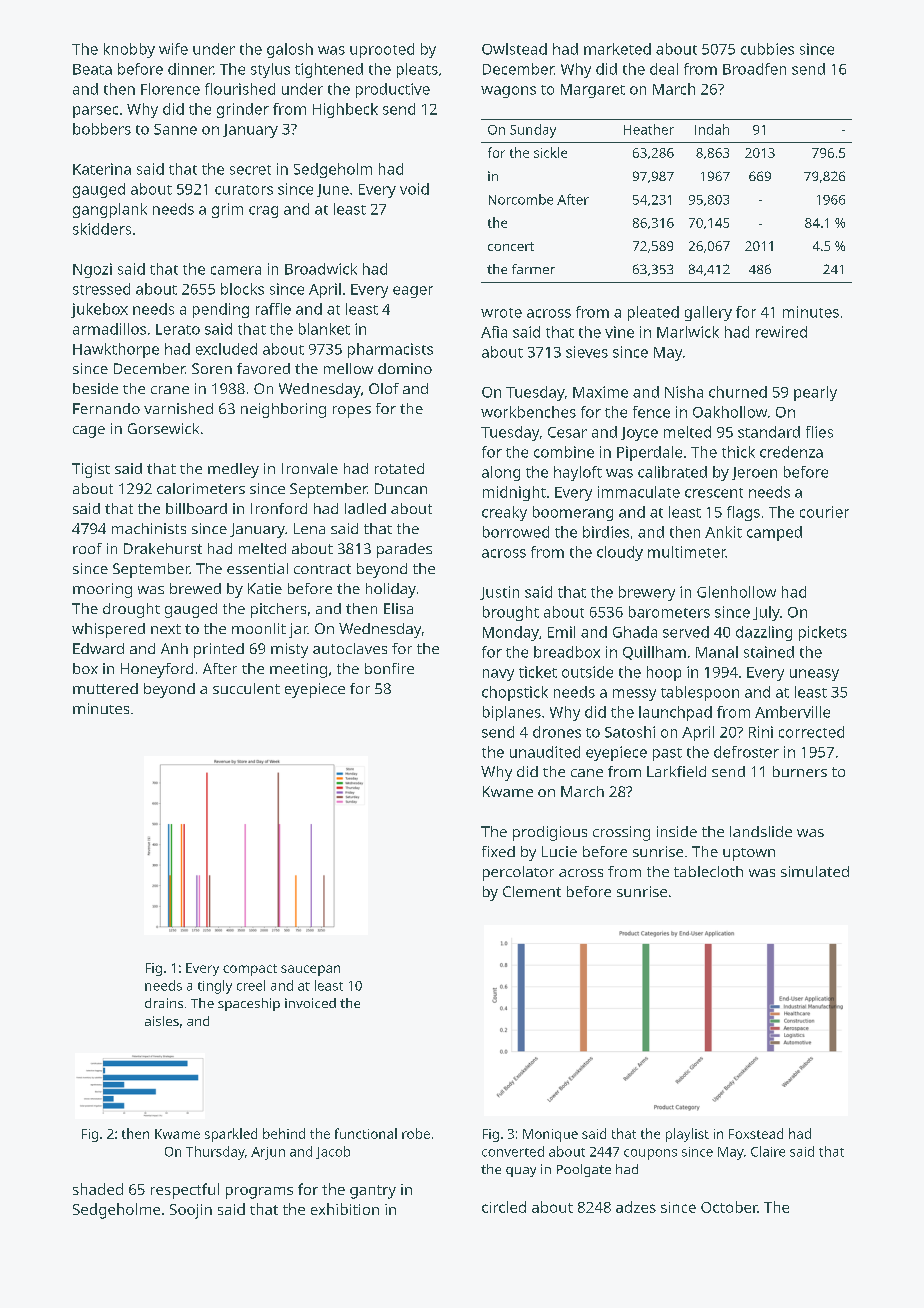 This screenshot has width=924, height=1308. Describe the element at coordinates (382, 50) in the screenshot. I see `uprooted` at that location.
